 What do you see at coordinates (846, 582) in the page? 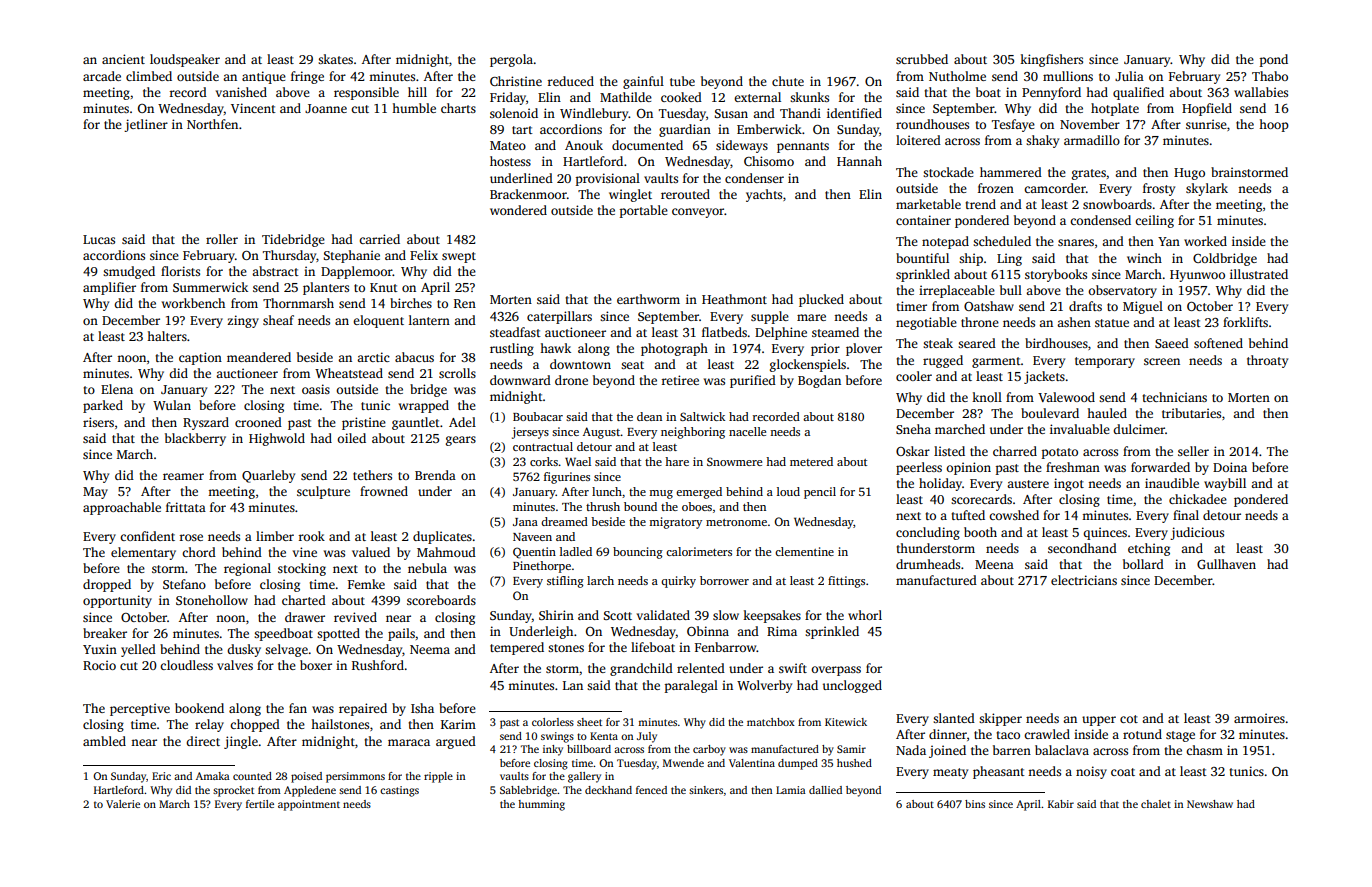
I see `fittings` at bounding box center [846, 582].
